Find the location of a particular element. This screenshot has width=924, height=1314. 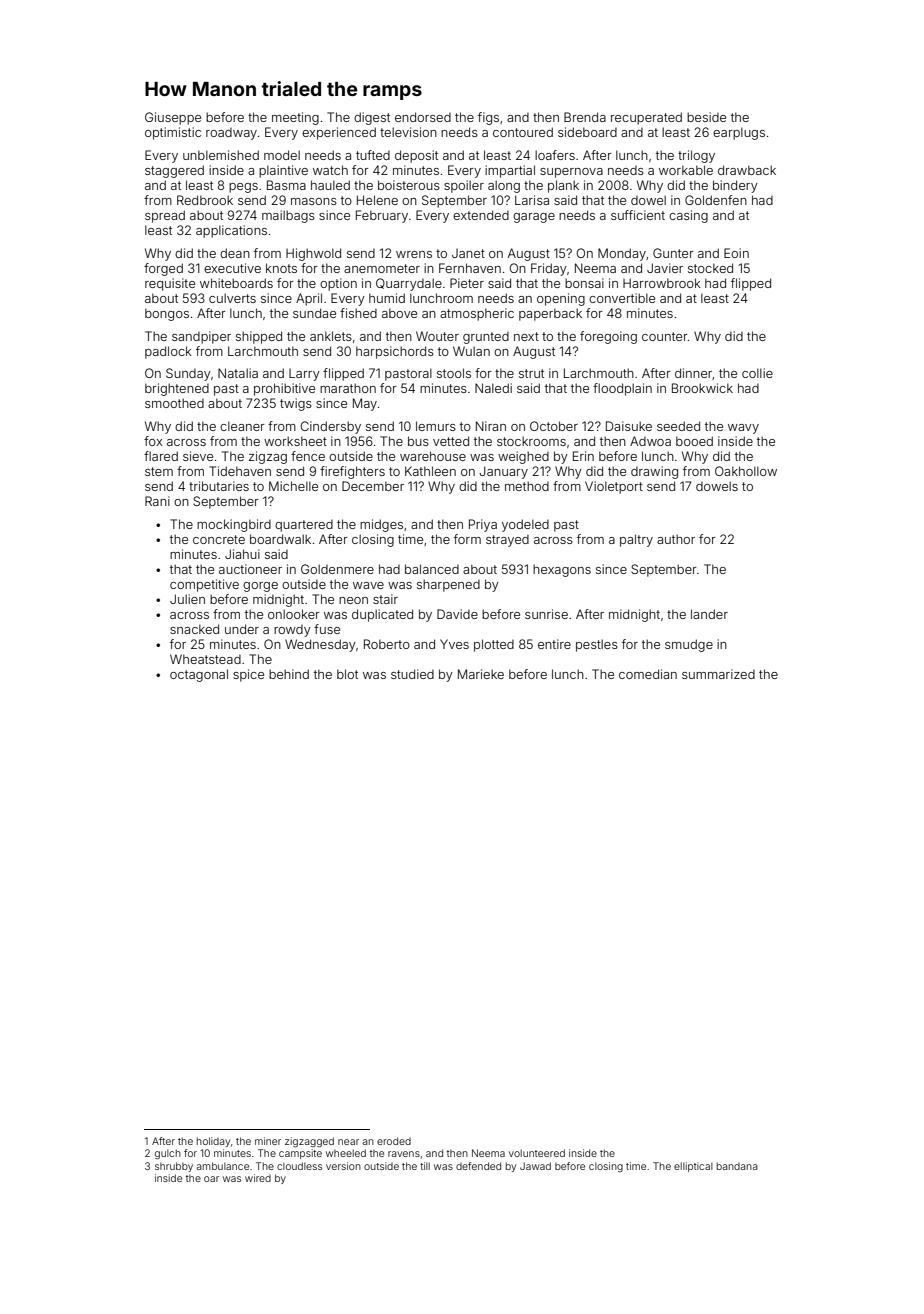

summarized is located at coordinates (718, 674).
